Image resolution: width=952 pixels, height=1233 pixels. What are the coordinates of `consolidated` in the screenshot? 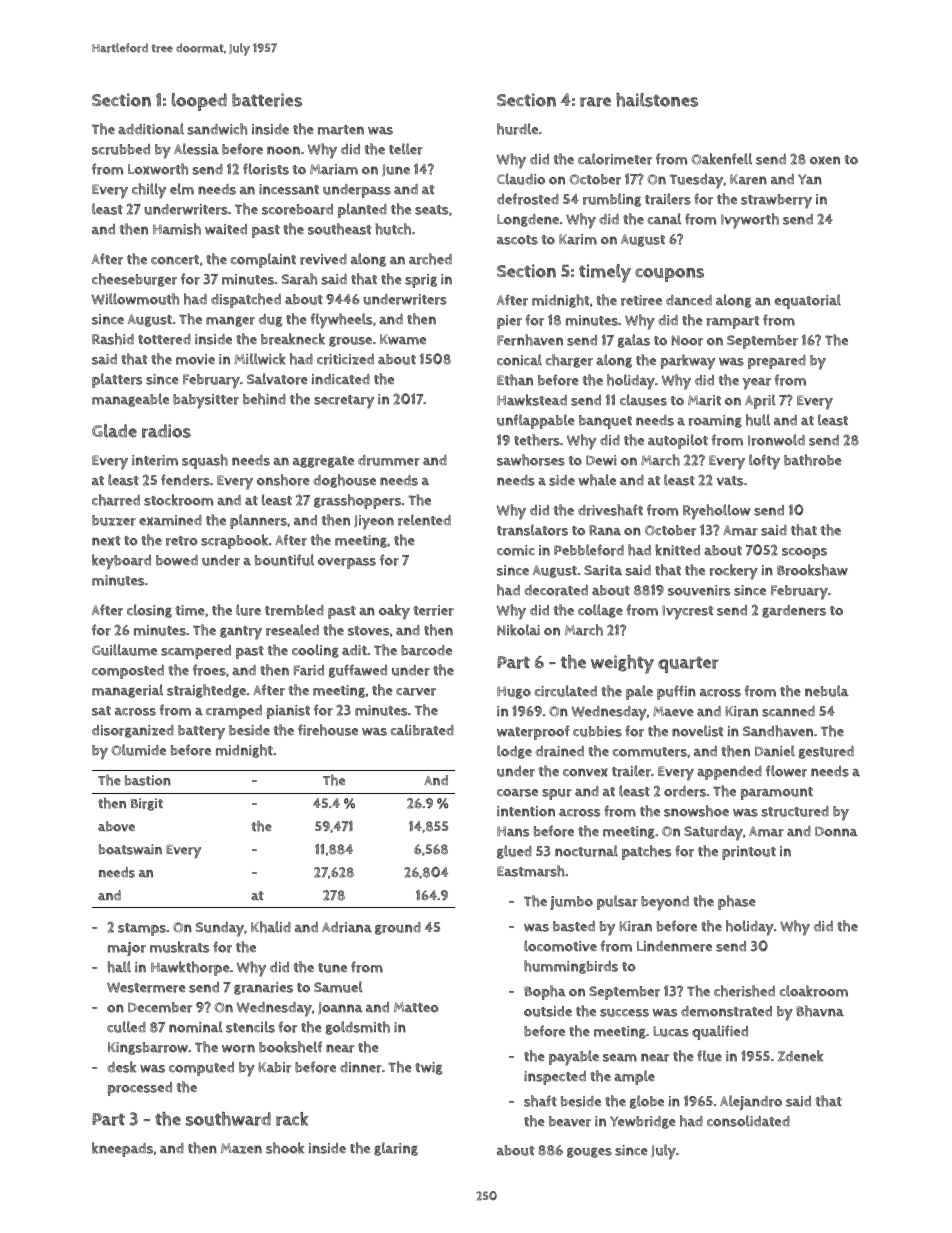 It's located at (748, 1121).
